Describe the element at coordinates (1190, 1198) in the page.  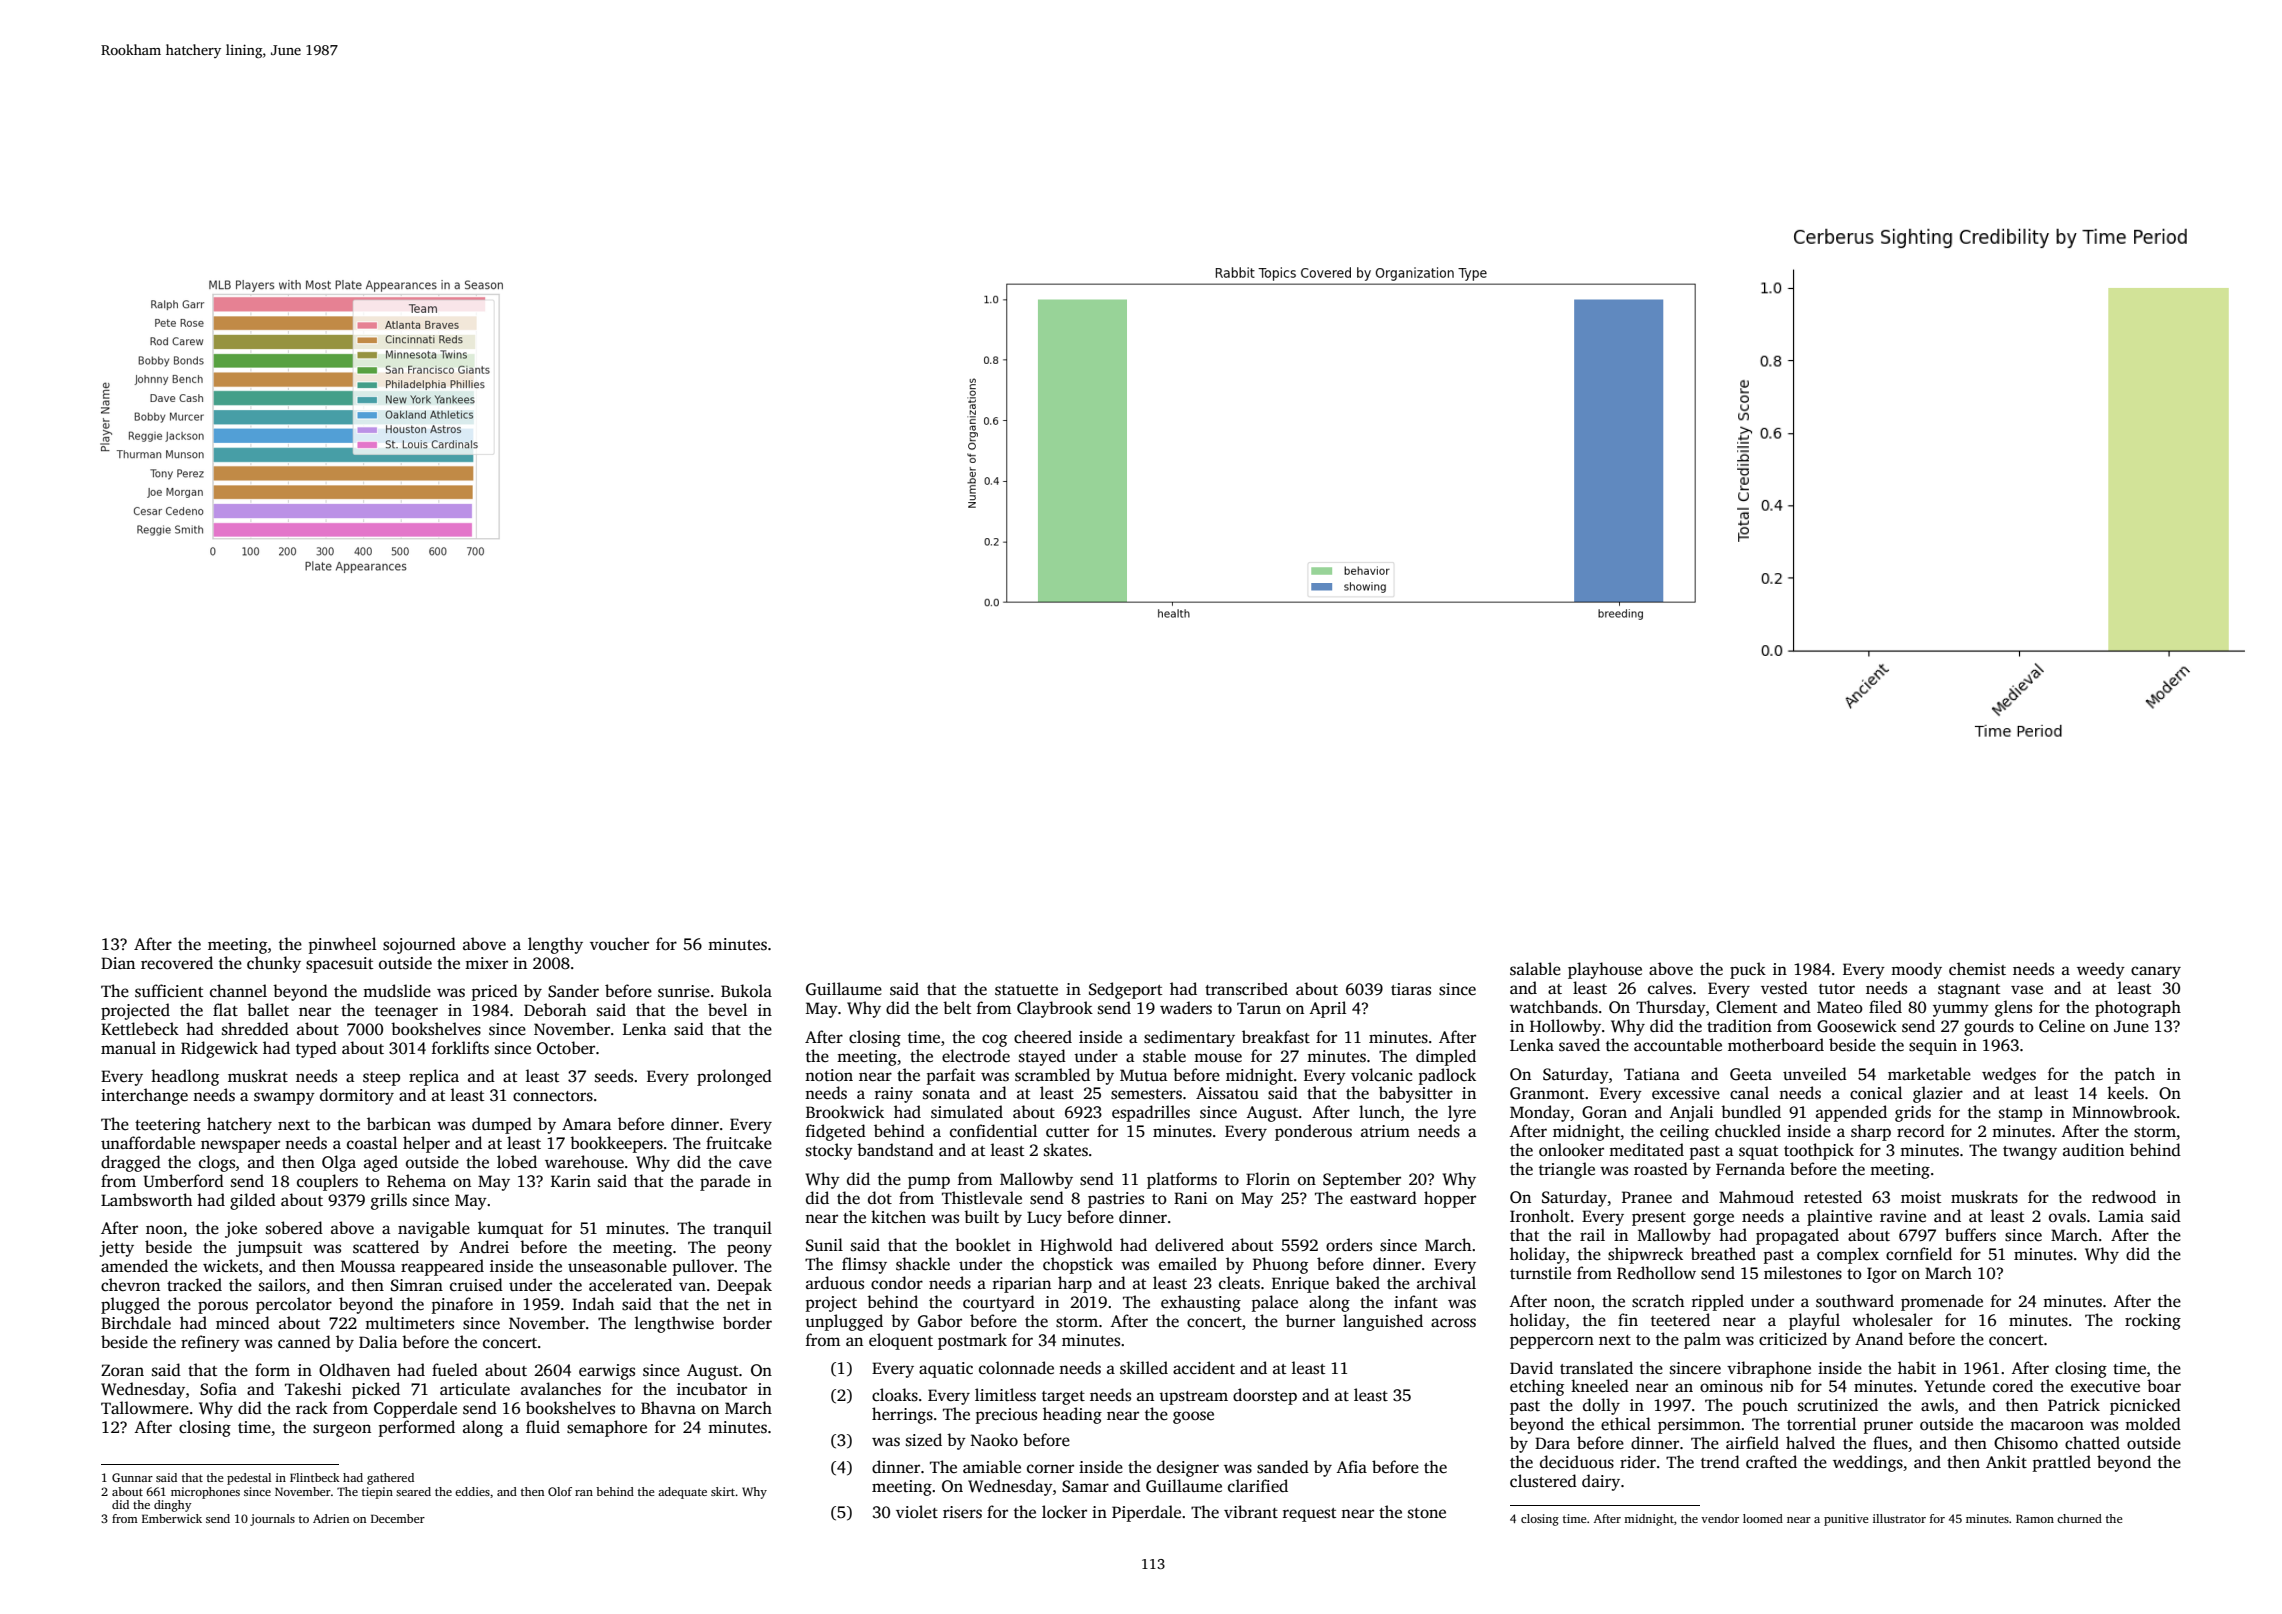
I see `Rani` at that location.
